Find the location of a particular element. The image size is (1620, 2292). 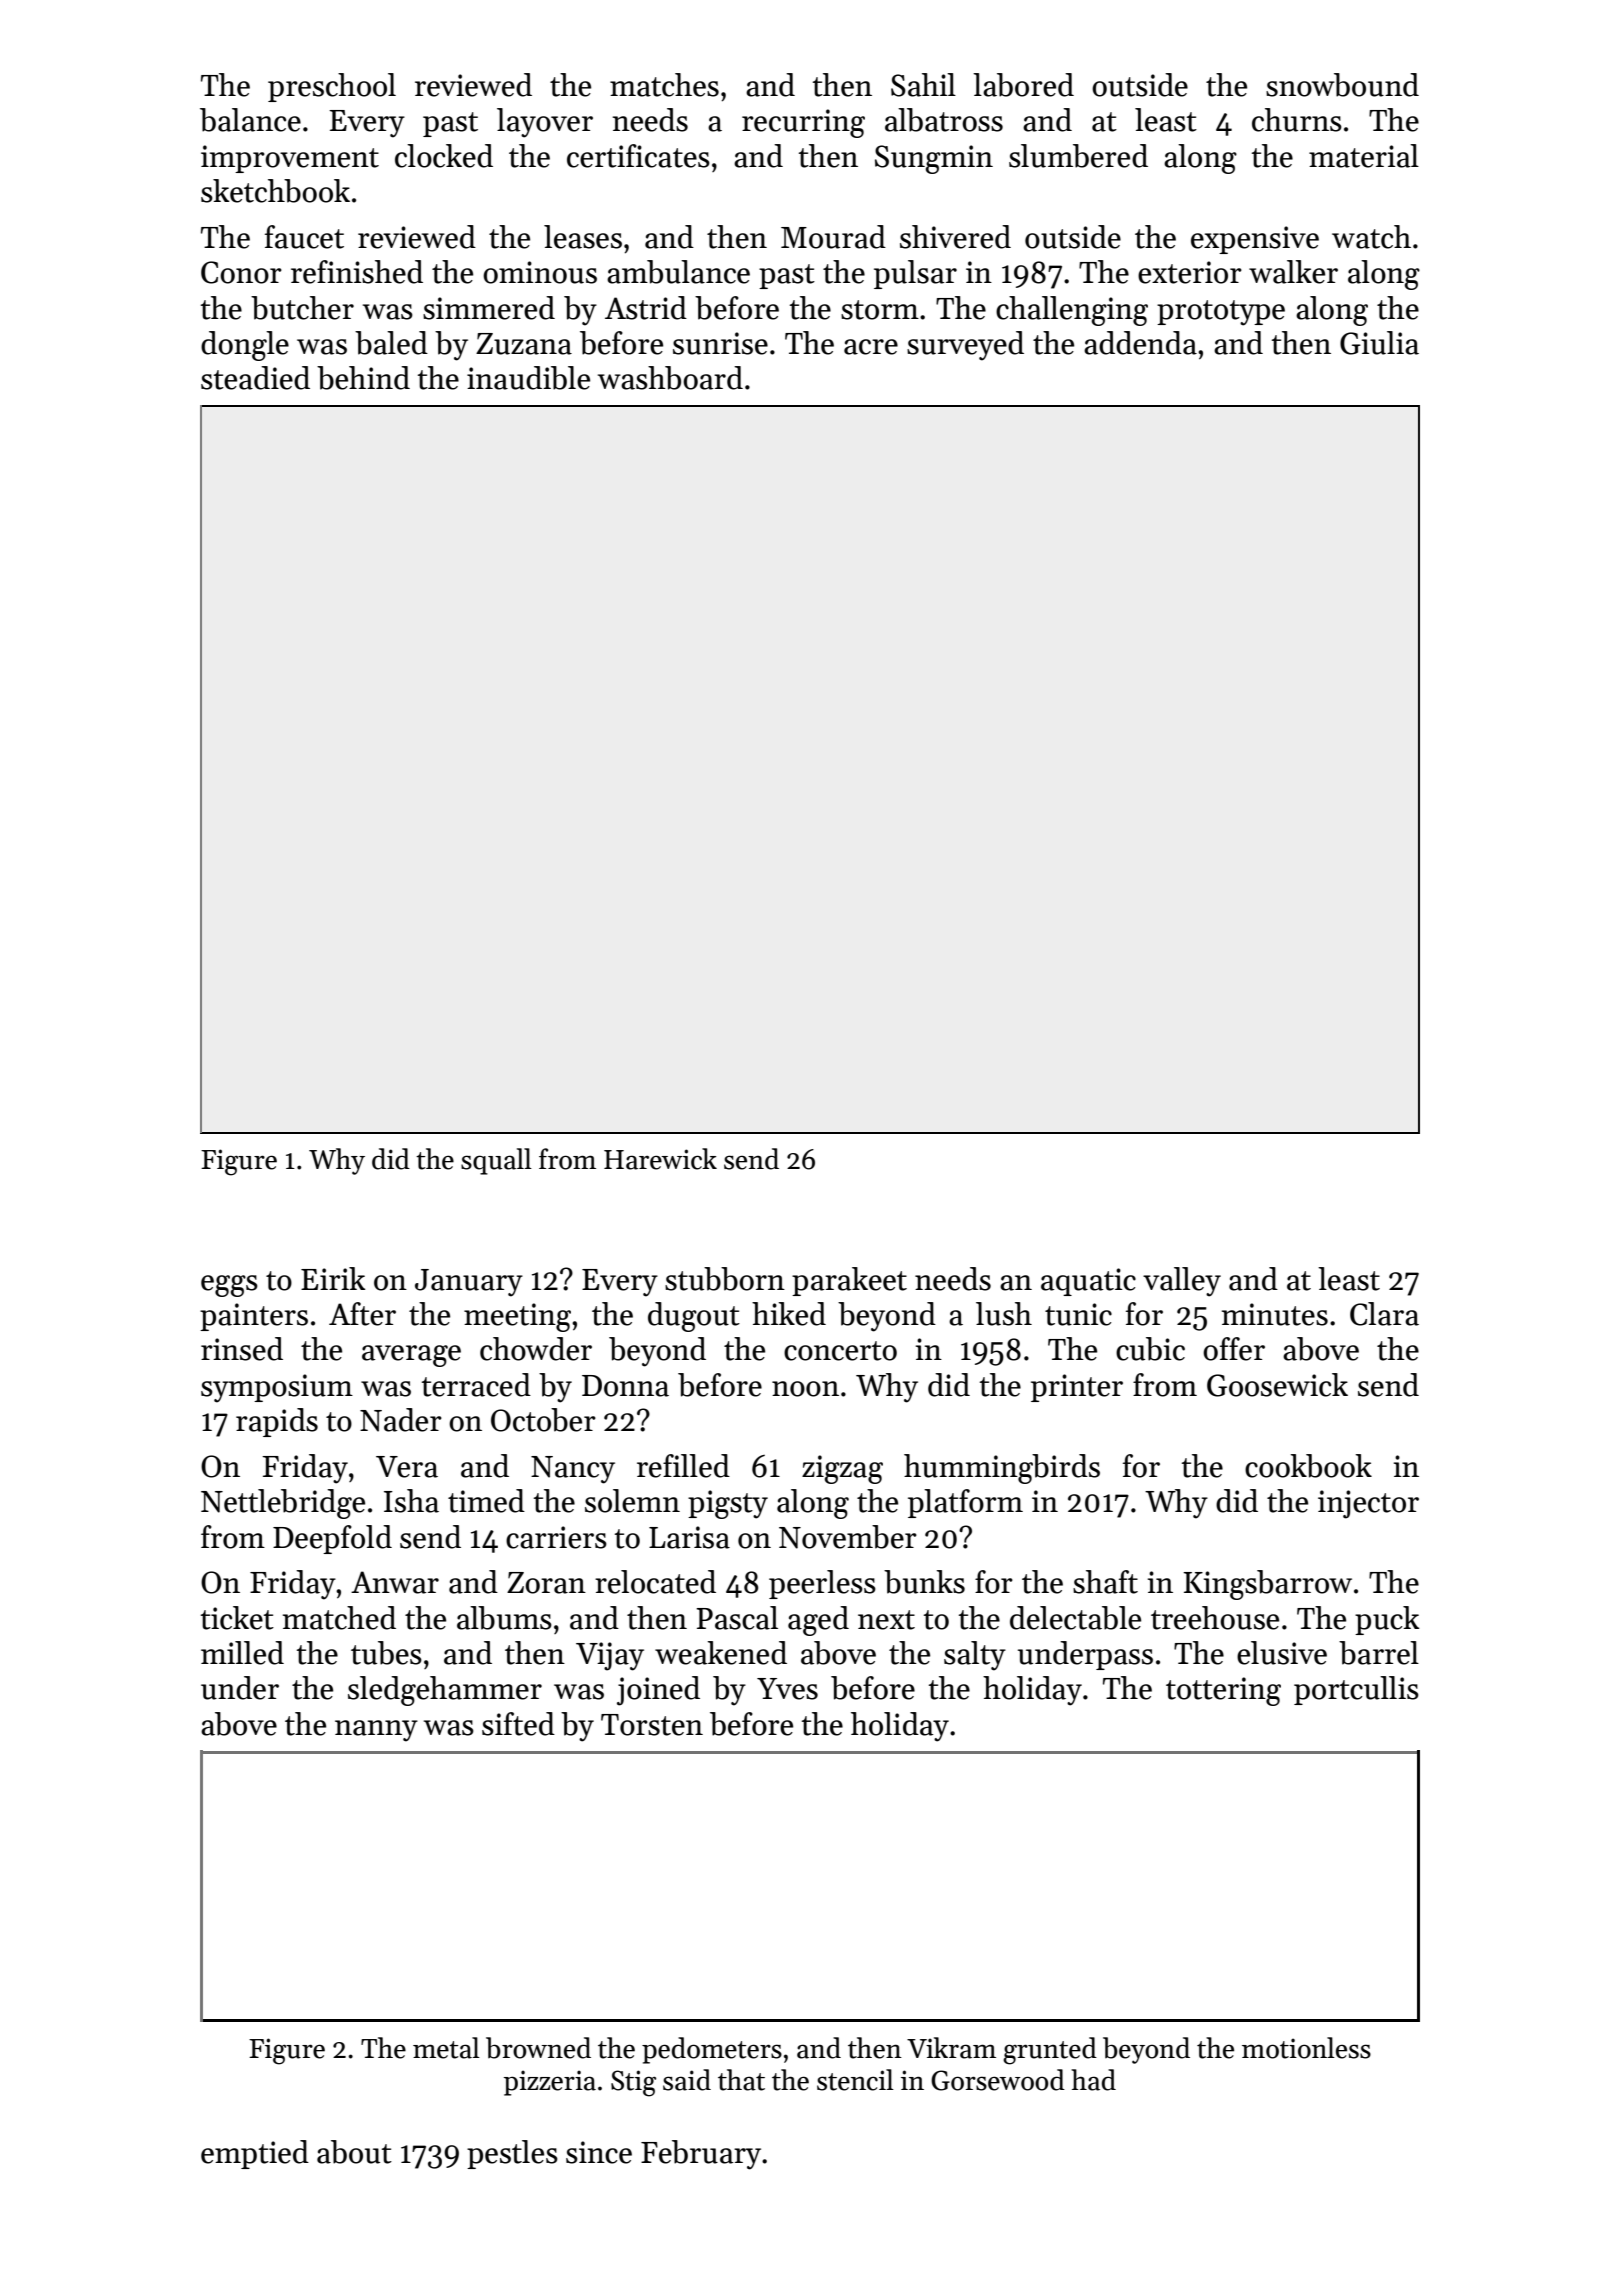

parakeet is located at coordinates (849, 1281).
